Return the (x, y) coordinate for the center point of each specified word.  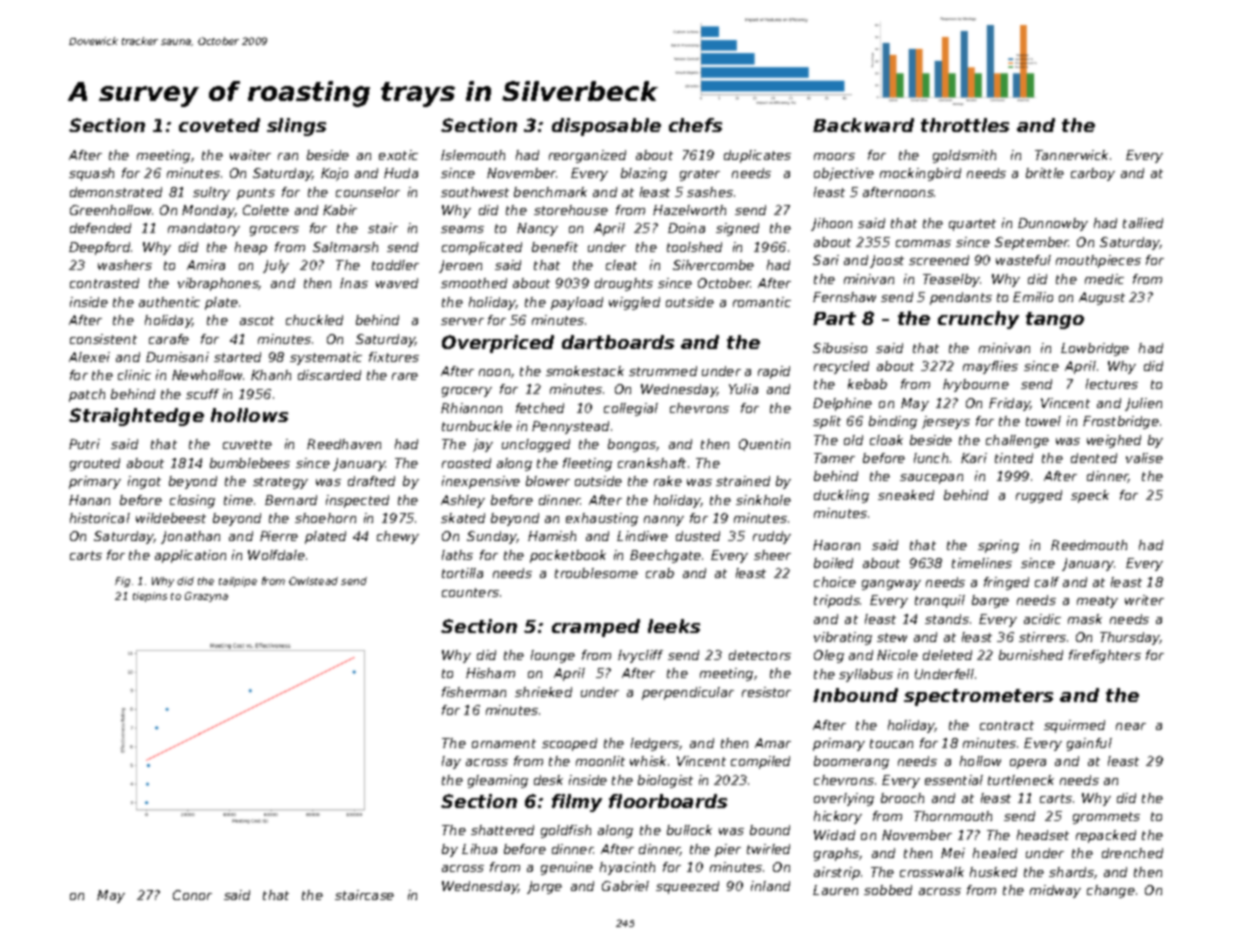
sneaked (906, 495)
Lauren (835, 890)
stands (947, 619)
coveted (219, 125)
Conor (192, 895)
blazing (644, 174)
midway (1055, 891)
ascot (257, 320)
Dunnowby (1053, 224)
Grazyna (206, 597)
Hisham (490, 673)
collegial (631, 409)
